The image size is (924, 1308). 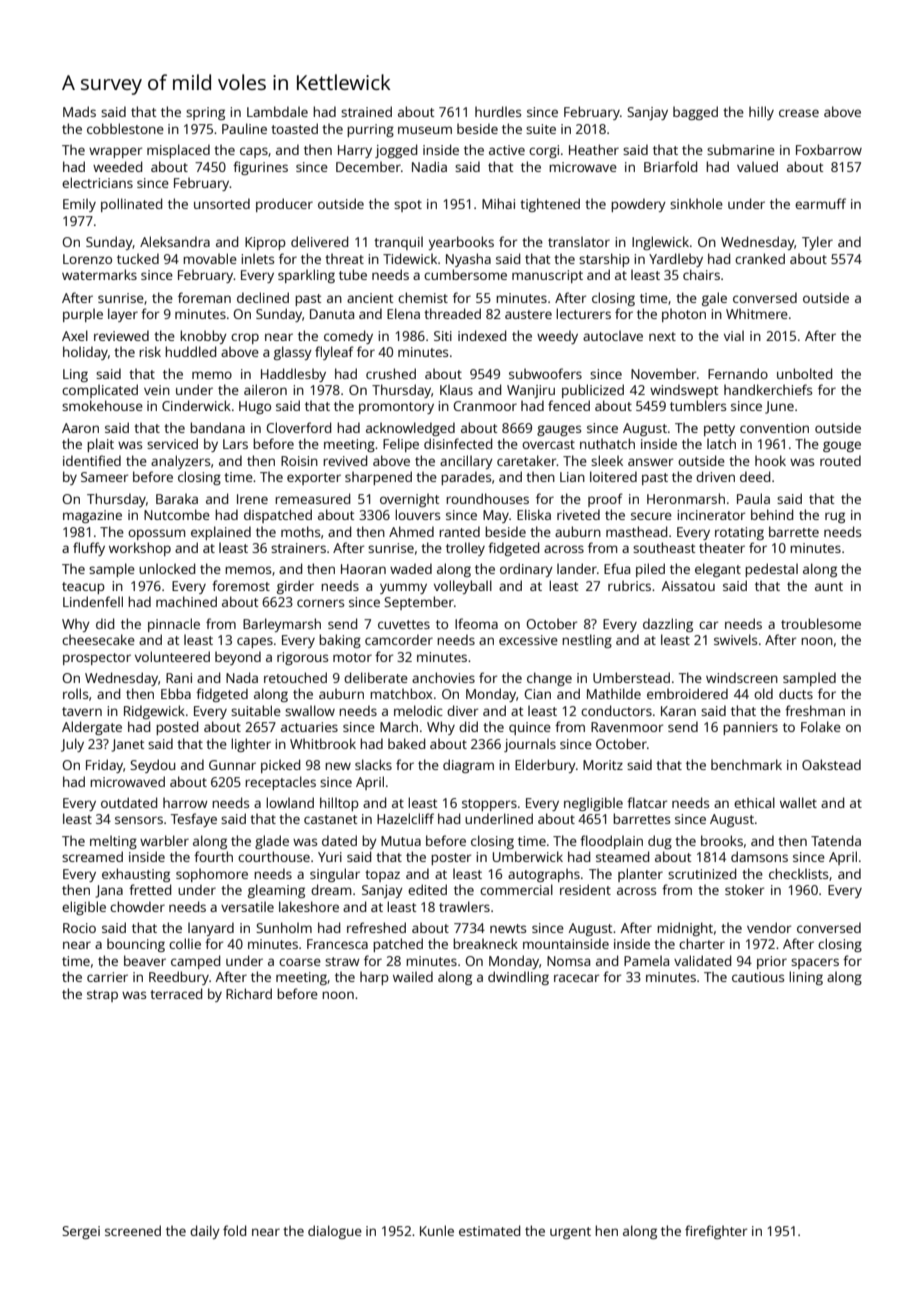 What do you see at coordinates (437, 1230) in the document?
I see `Kunle` at bounding box center [437, 1230].
